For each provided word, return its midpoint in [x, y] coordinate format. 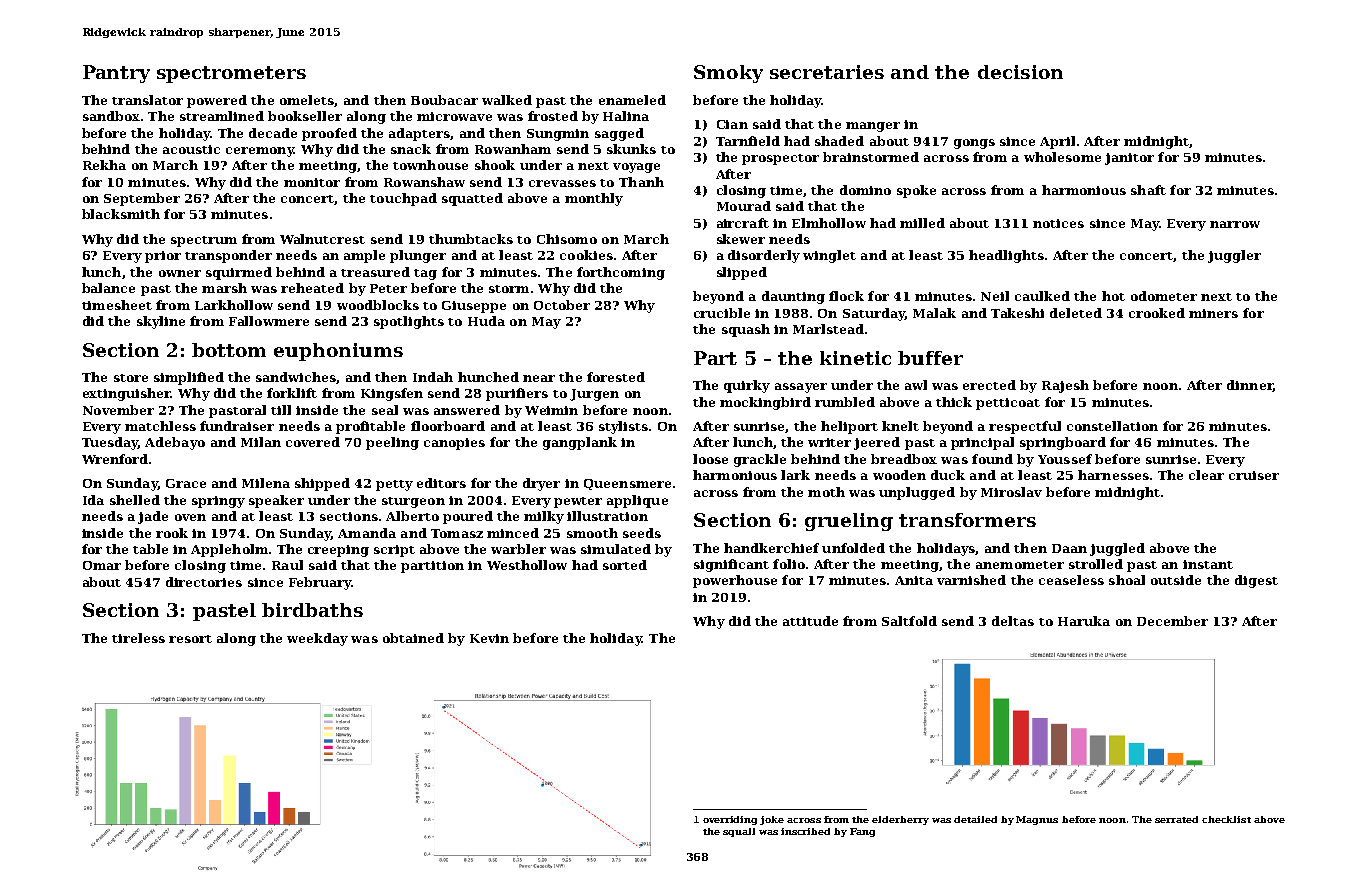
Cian [732, 124]
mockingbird [765, 403]
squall [739, 832]
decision [1020, 72]
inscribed [805, 831]
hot [1113, 296]
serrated [1176, 819]
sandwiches [296, 377]
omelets [307, 100]
